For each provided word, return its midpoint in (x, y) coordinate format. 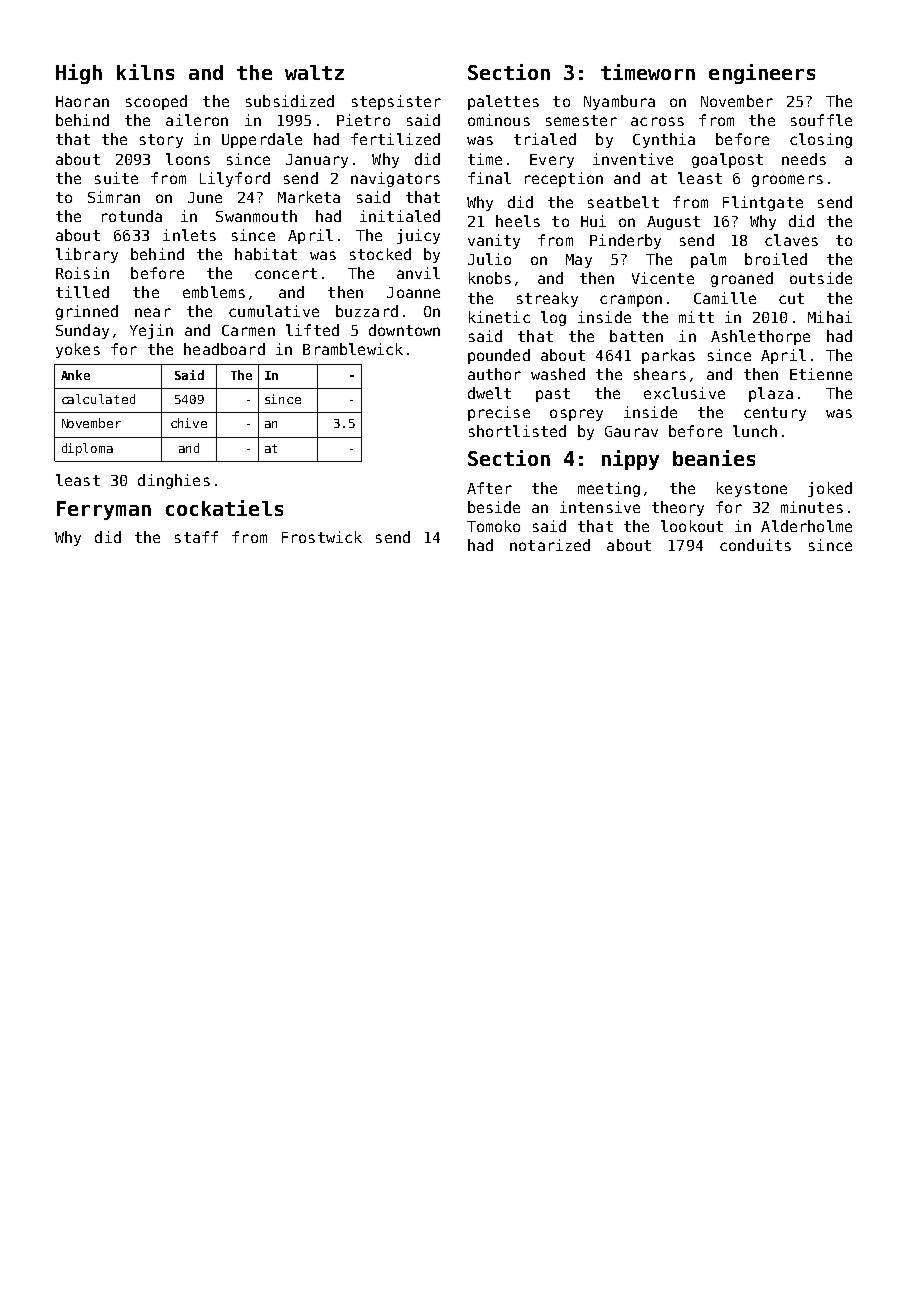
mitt (696, 317)
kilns (145, 72)
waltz (314, 72)
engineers (762, 74)
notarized (550, 545)
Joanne (413, 292)
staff (196, 537)
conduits (755, 545)
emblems (214, 292)
